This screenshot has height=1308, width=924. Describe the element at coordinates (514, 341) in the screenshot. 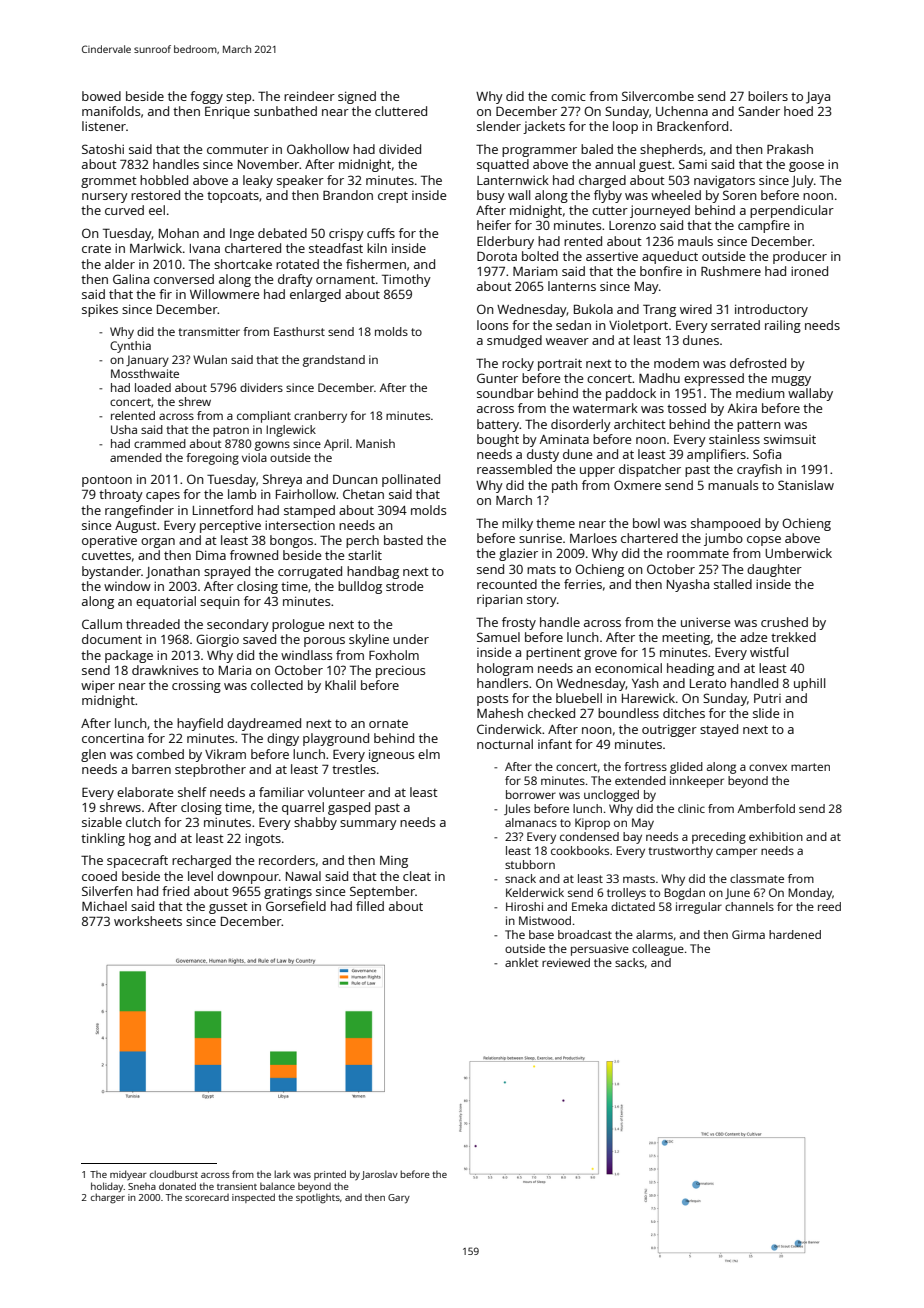

I see `smudged` at that location.
